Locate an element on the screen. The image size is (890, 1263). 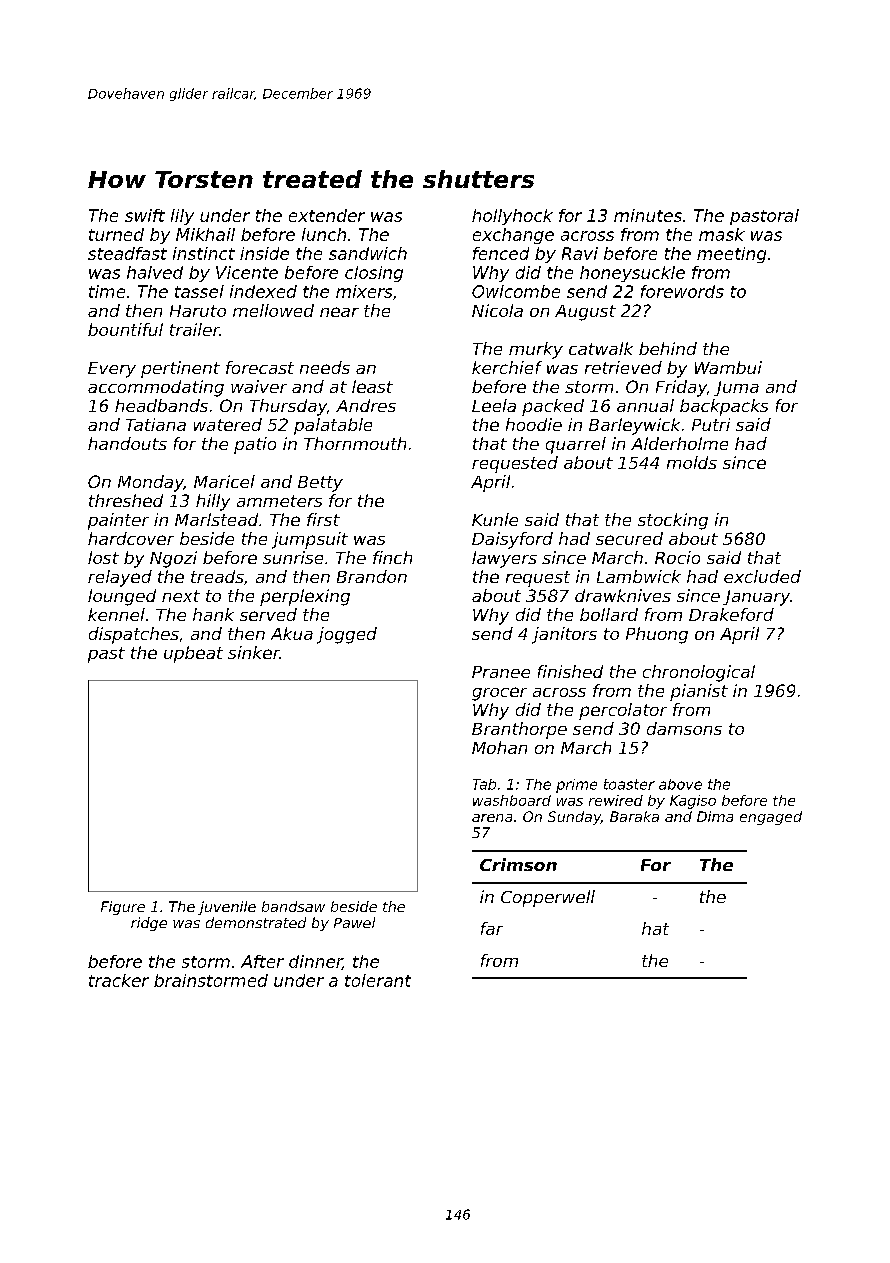
damsons is located at coordinates (684, 728).
